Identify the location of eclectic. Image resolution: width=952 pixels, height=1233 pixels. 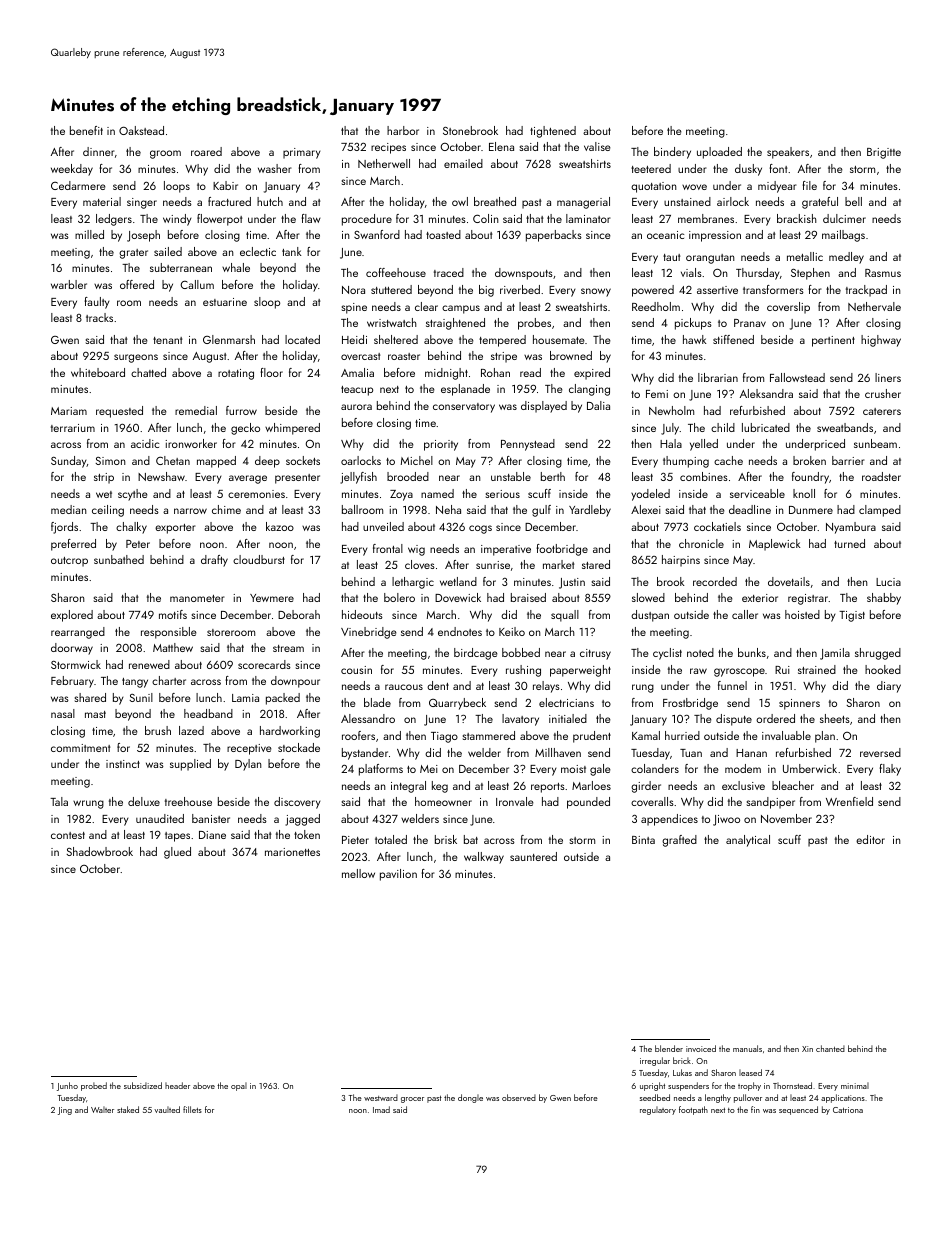
(258, 251).
